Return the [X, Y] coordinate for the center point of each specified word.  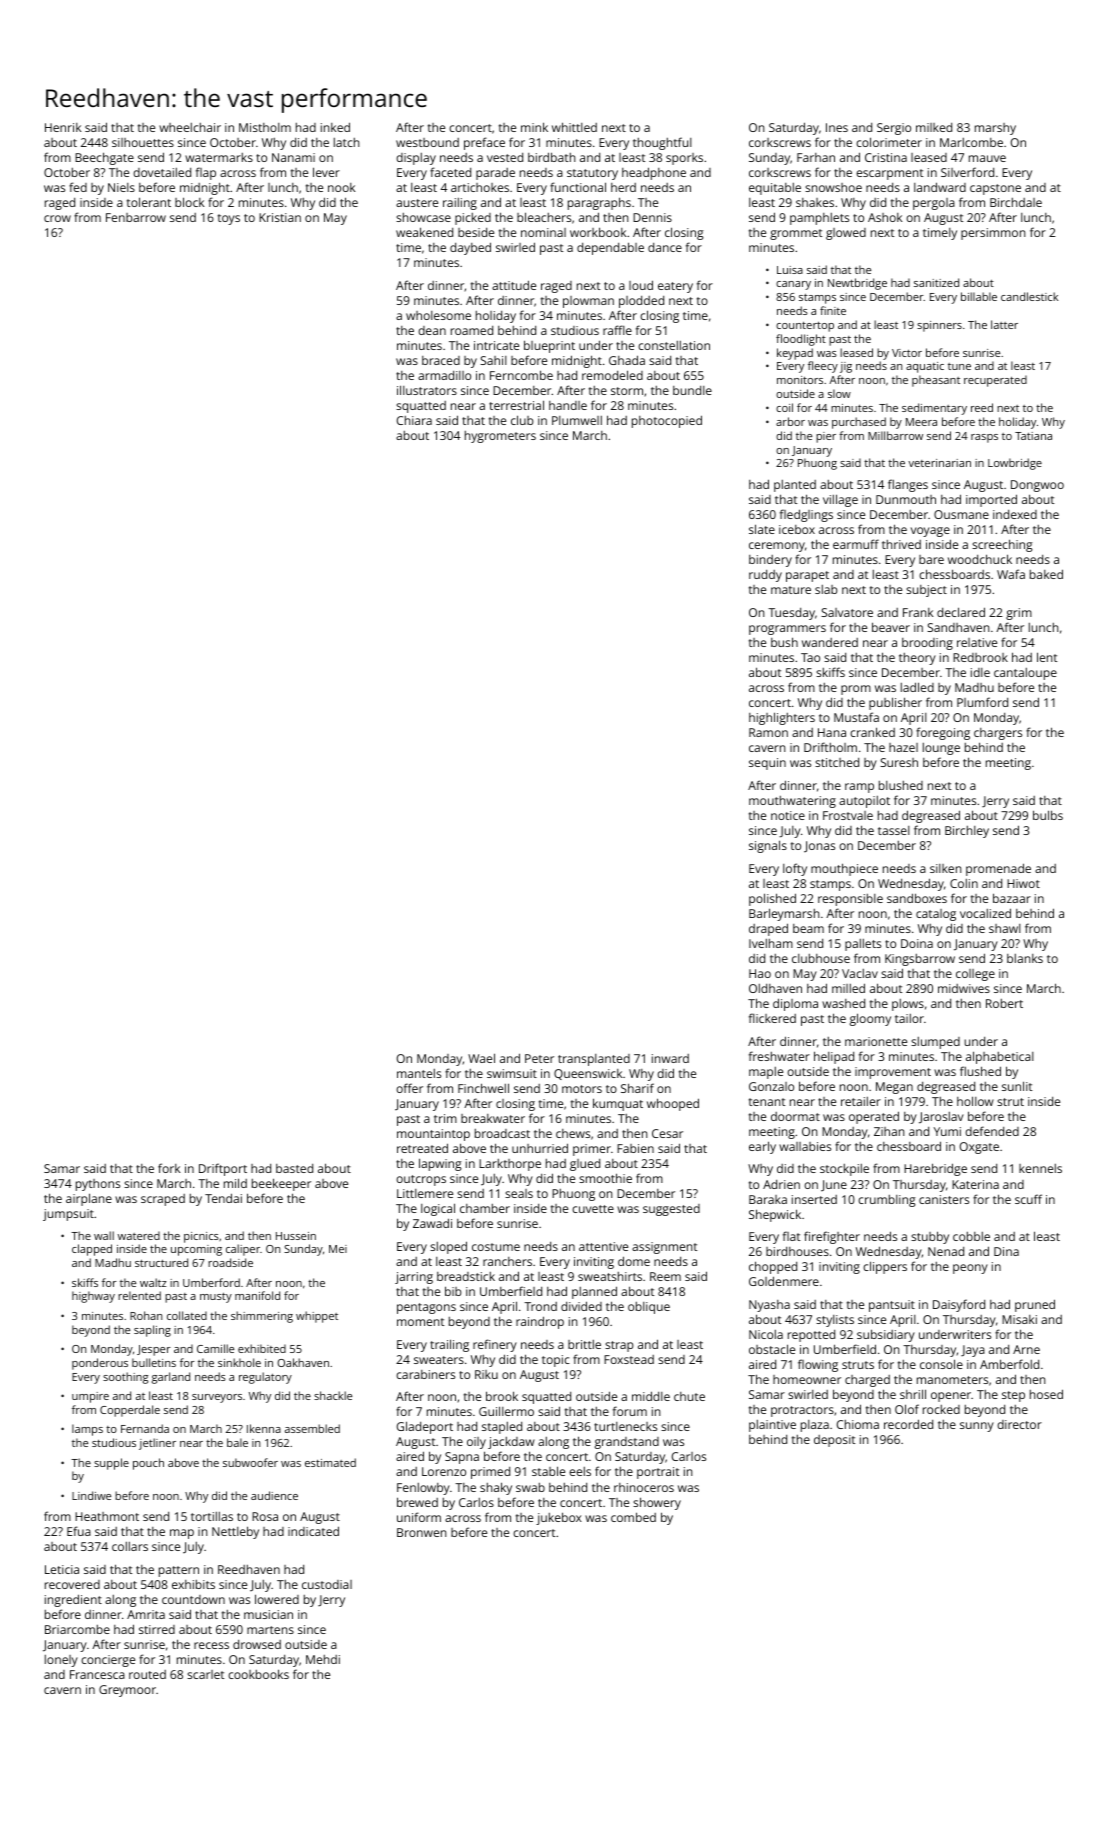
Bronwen [422, 1532]
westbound [427, 142]
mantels [419, 1073]
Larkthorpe [510, 1165]
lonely [61, 1661]
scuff [1028, 1199]
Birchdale [1016, 202]
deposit [835, 1441]
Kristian [280, 217]
